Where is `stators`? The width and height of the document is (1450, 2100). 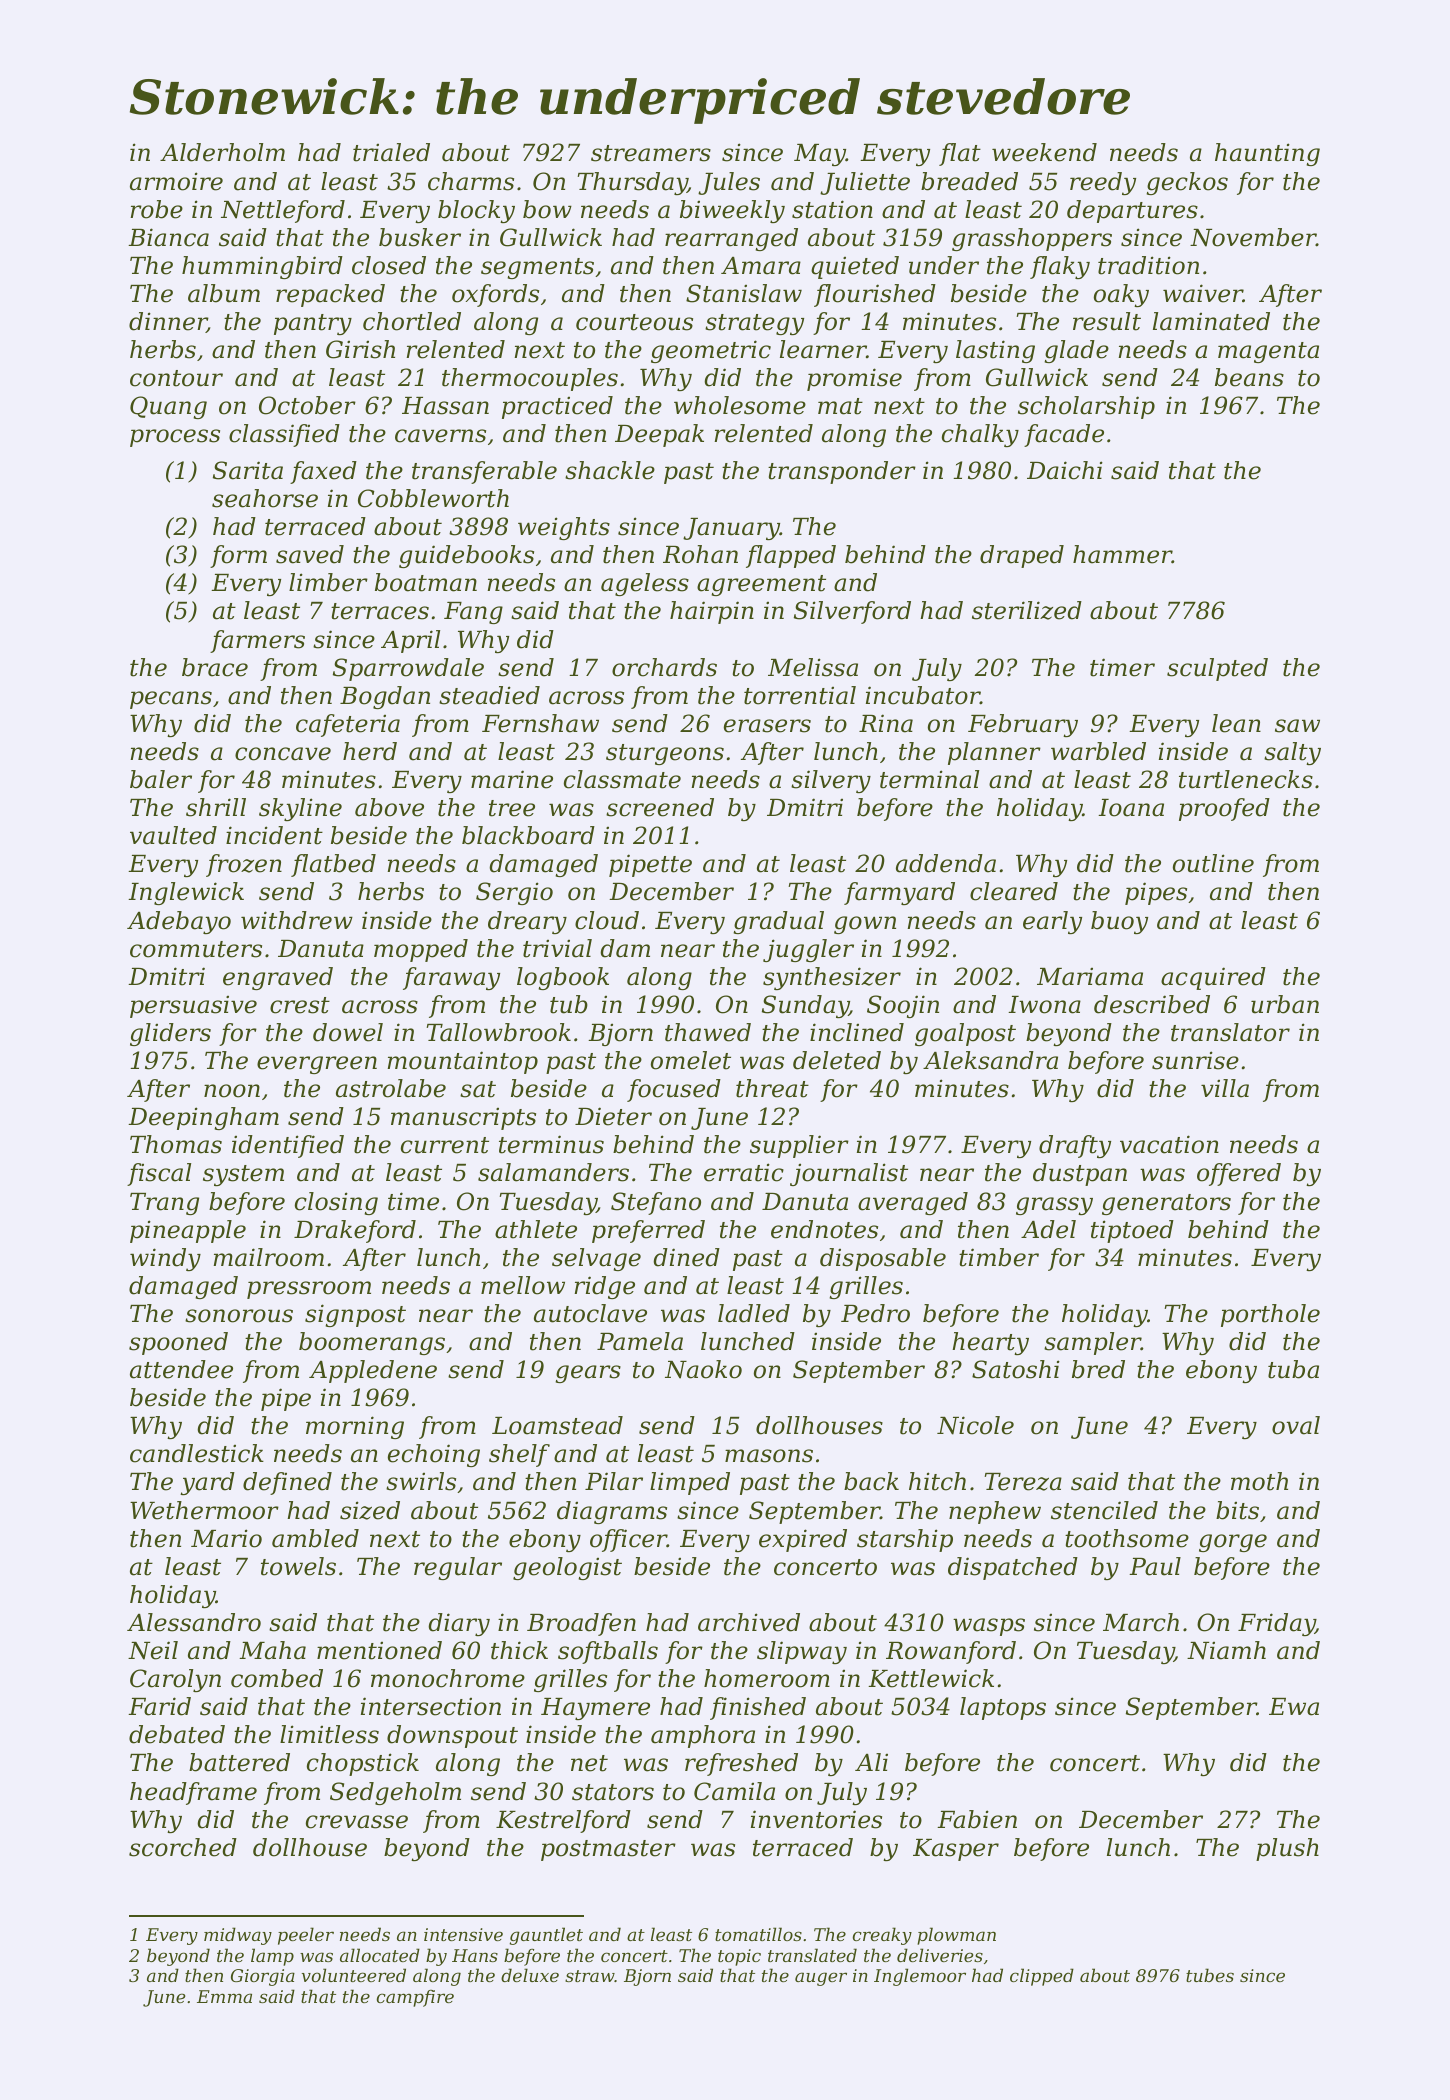
stators is located at coordinates (613, 1792).
